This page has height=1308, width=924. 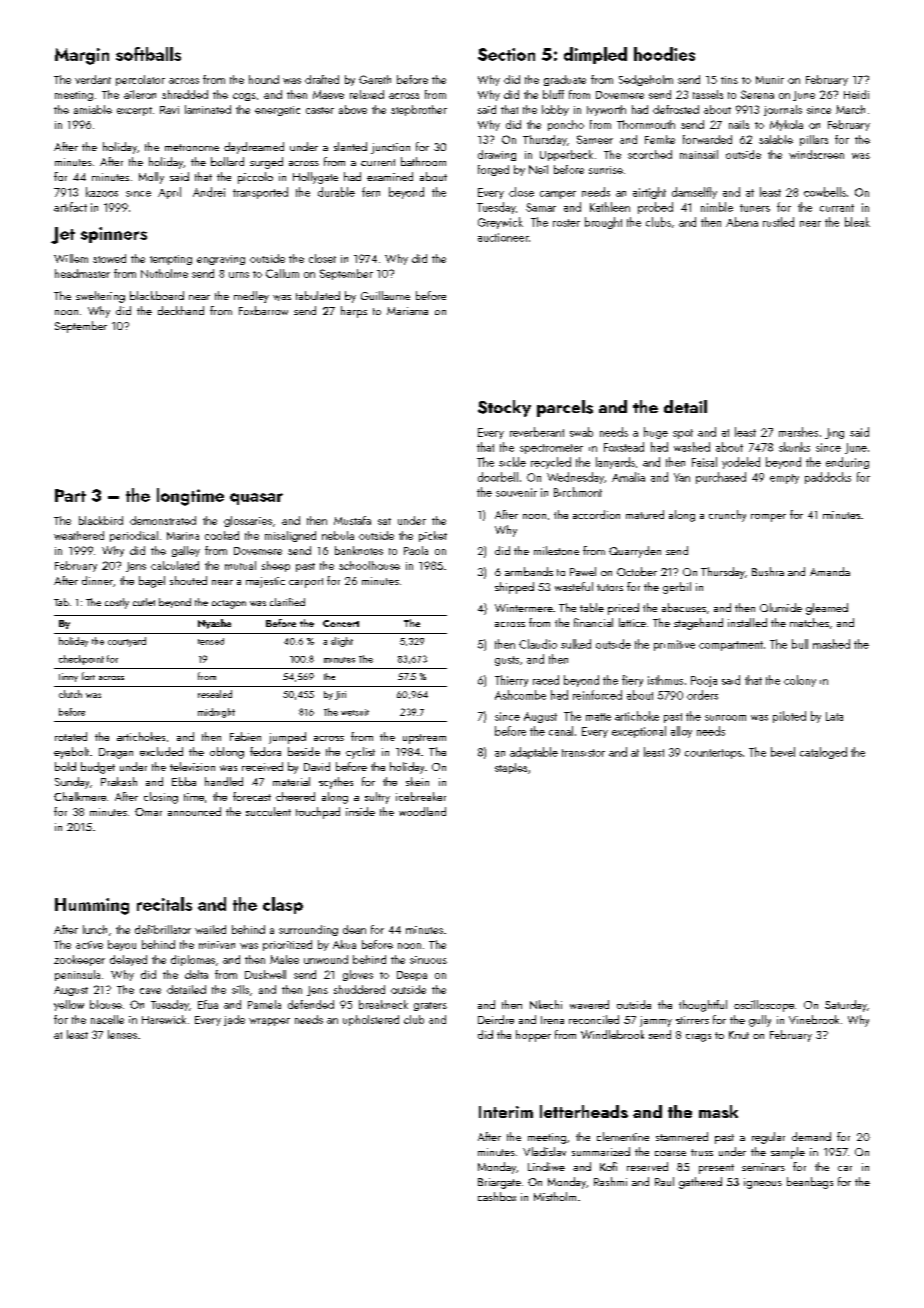 I want to click on slight, so click(x=342, y=642).
